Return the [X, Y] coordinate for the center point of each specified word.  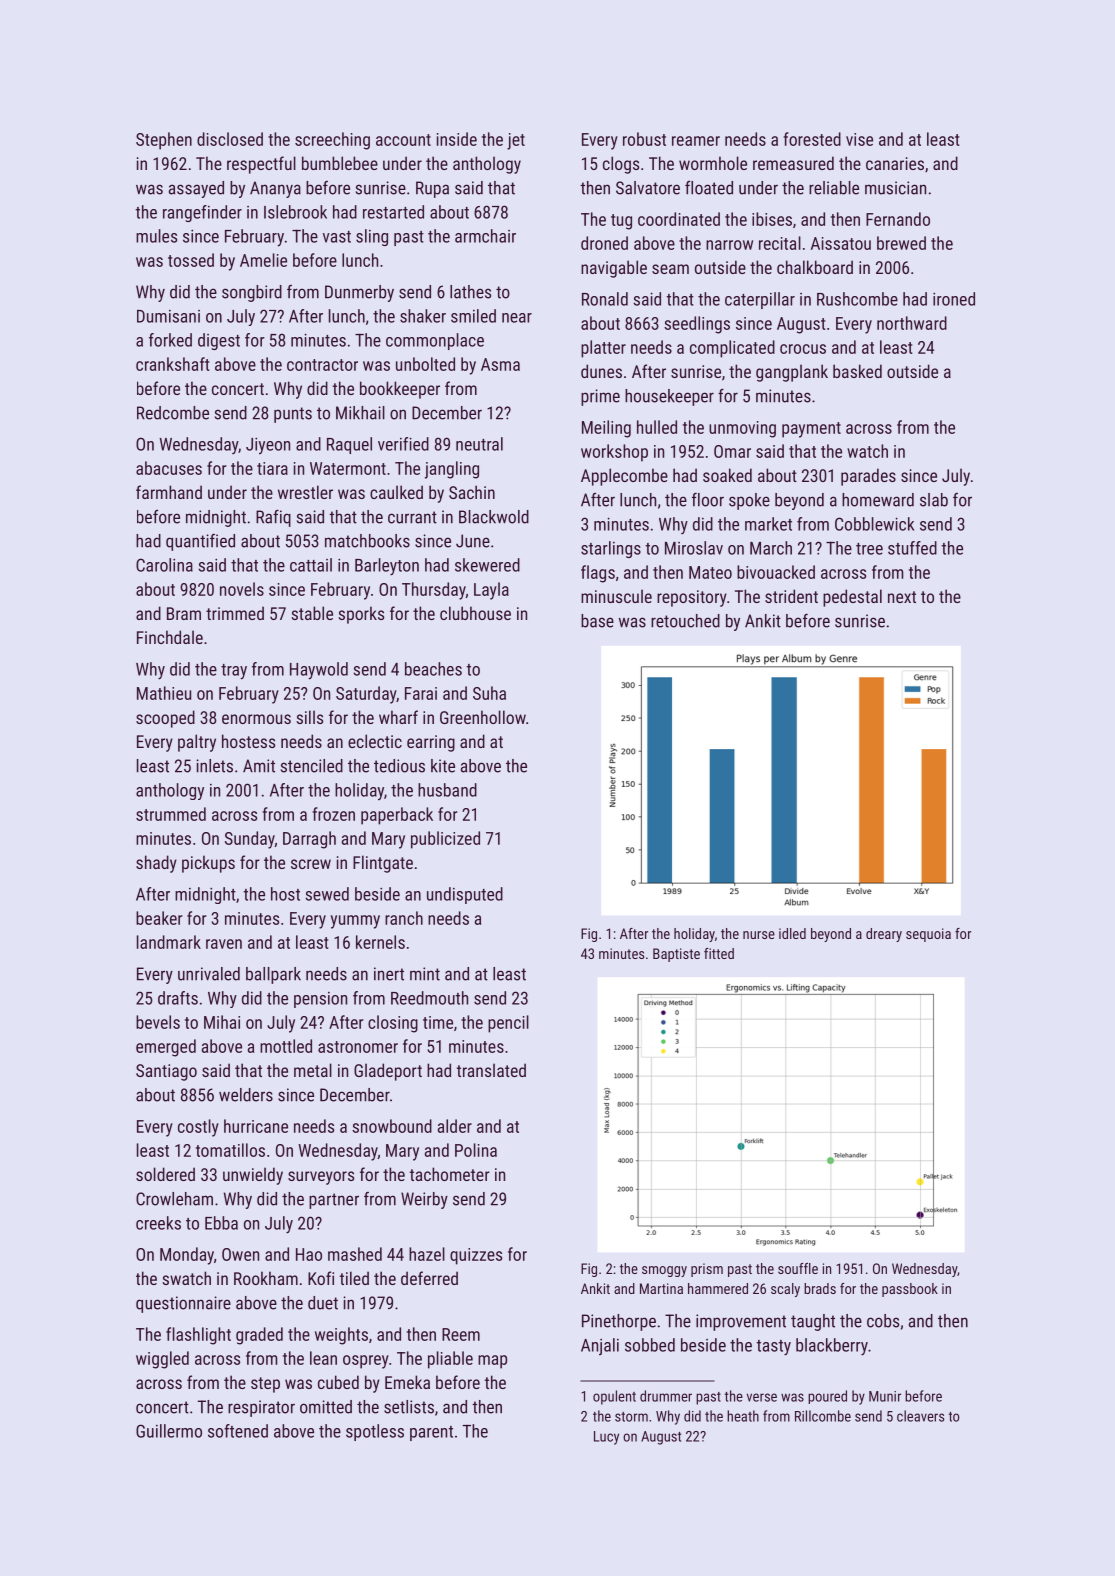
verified [403, 444]
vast [337, 237]
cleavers [920, 1416]
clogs [621, 165]
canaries [895, 163]
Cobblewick [874, 524]
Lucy [606, 1438]
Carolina [164, 565]
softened [238, 1431]
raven [224, 944]
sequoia [928, 935]
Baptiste [676, 955]
